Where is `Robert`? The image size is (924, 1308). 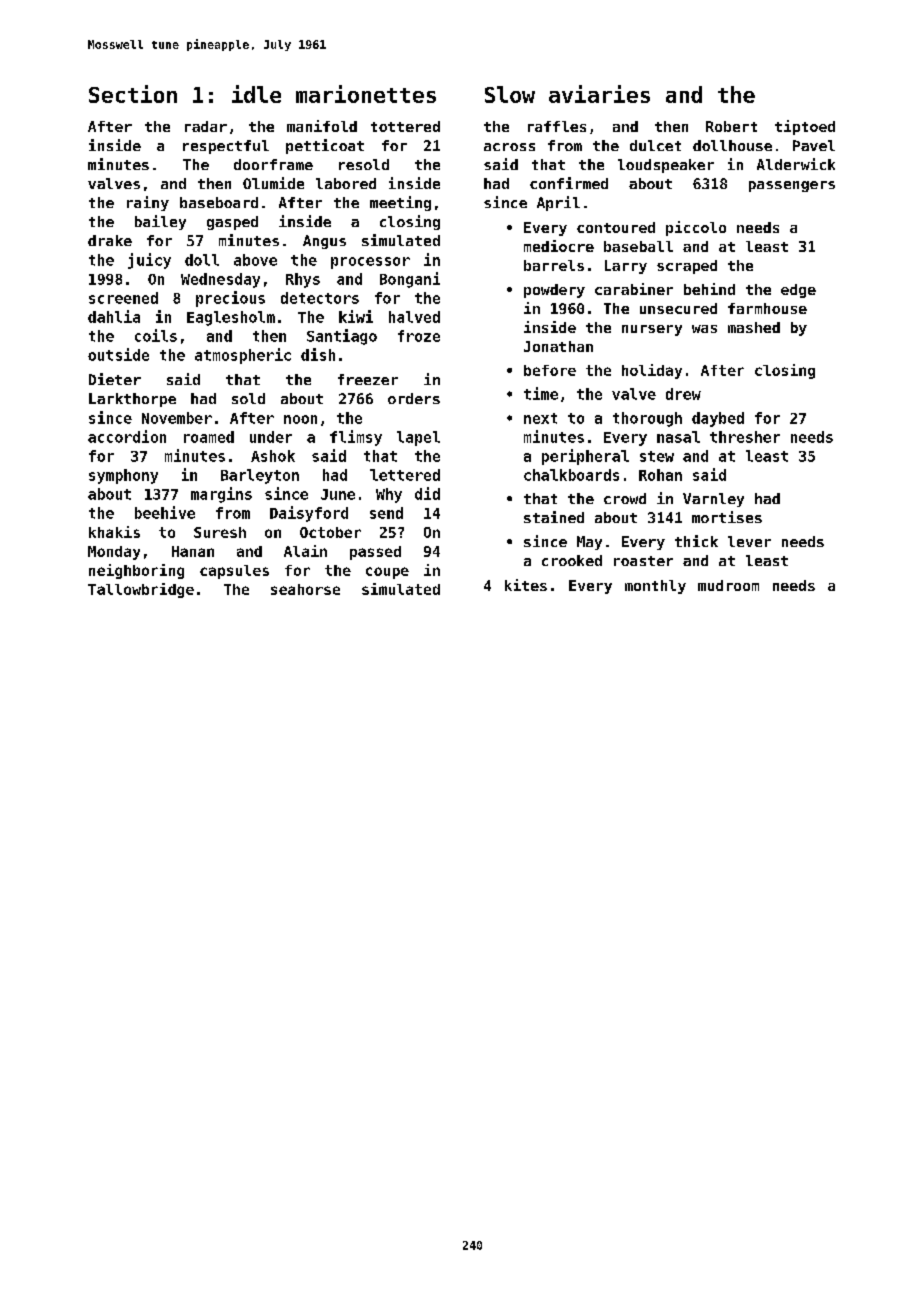 Robert is located at coordinates (731, 126).
